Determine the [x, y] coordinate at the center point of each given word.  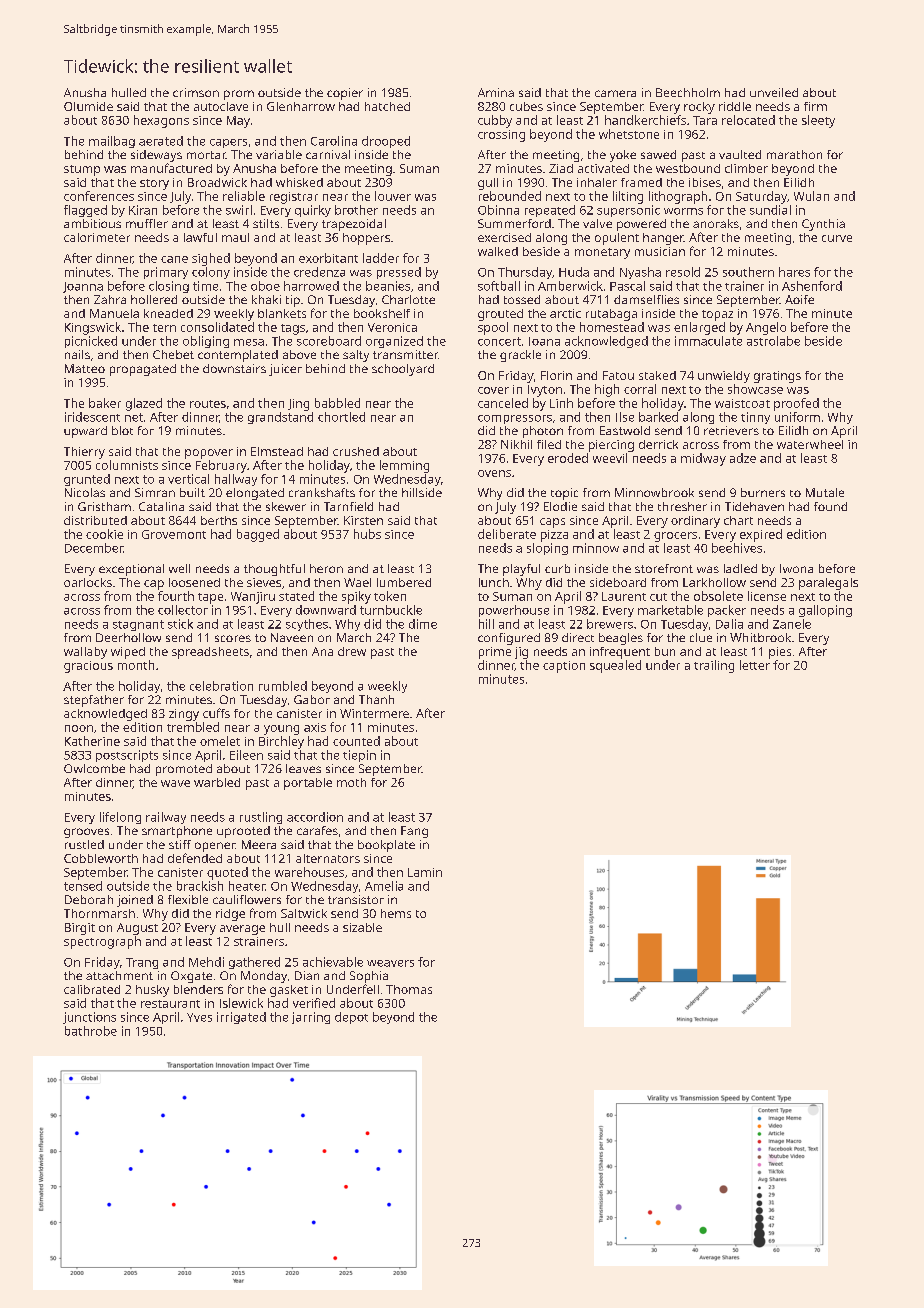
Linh [561, 403]
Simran [155, 492]
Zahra [110, 299]
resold [683, 272]
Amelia [384, 886]
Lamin [425, 872]
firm [815, 106]
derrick [658, 444]
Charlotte [408, 299]
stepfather [94, 701]
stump [82, 170]
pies [780, 653]
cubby [495, 121]
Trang [142, 963]
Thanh [376, 699]
